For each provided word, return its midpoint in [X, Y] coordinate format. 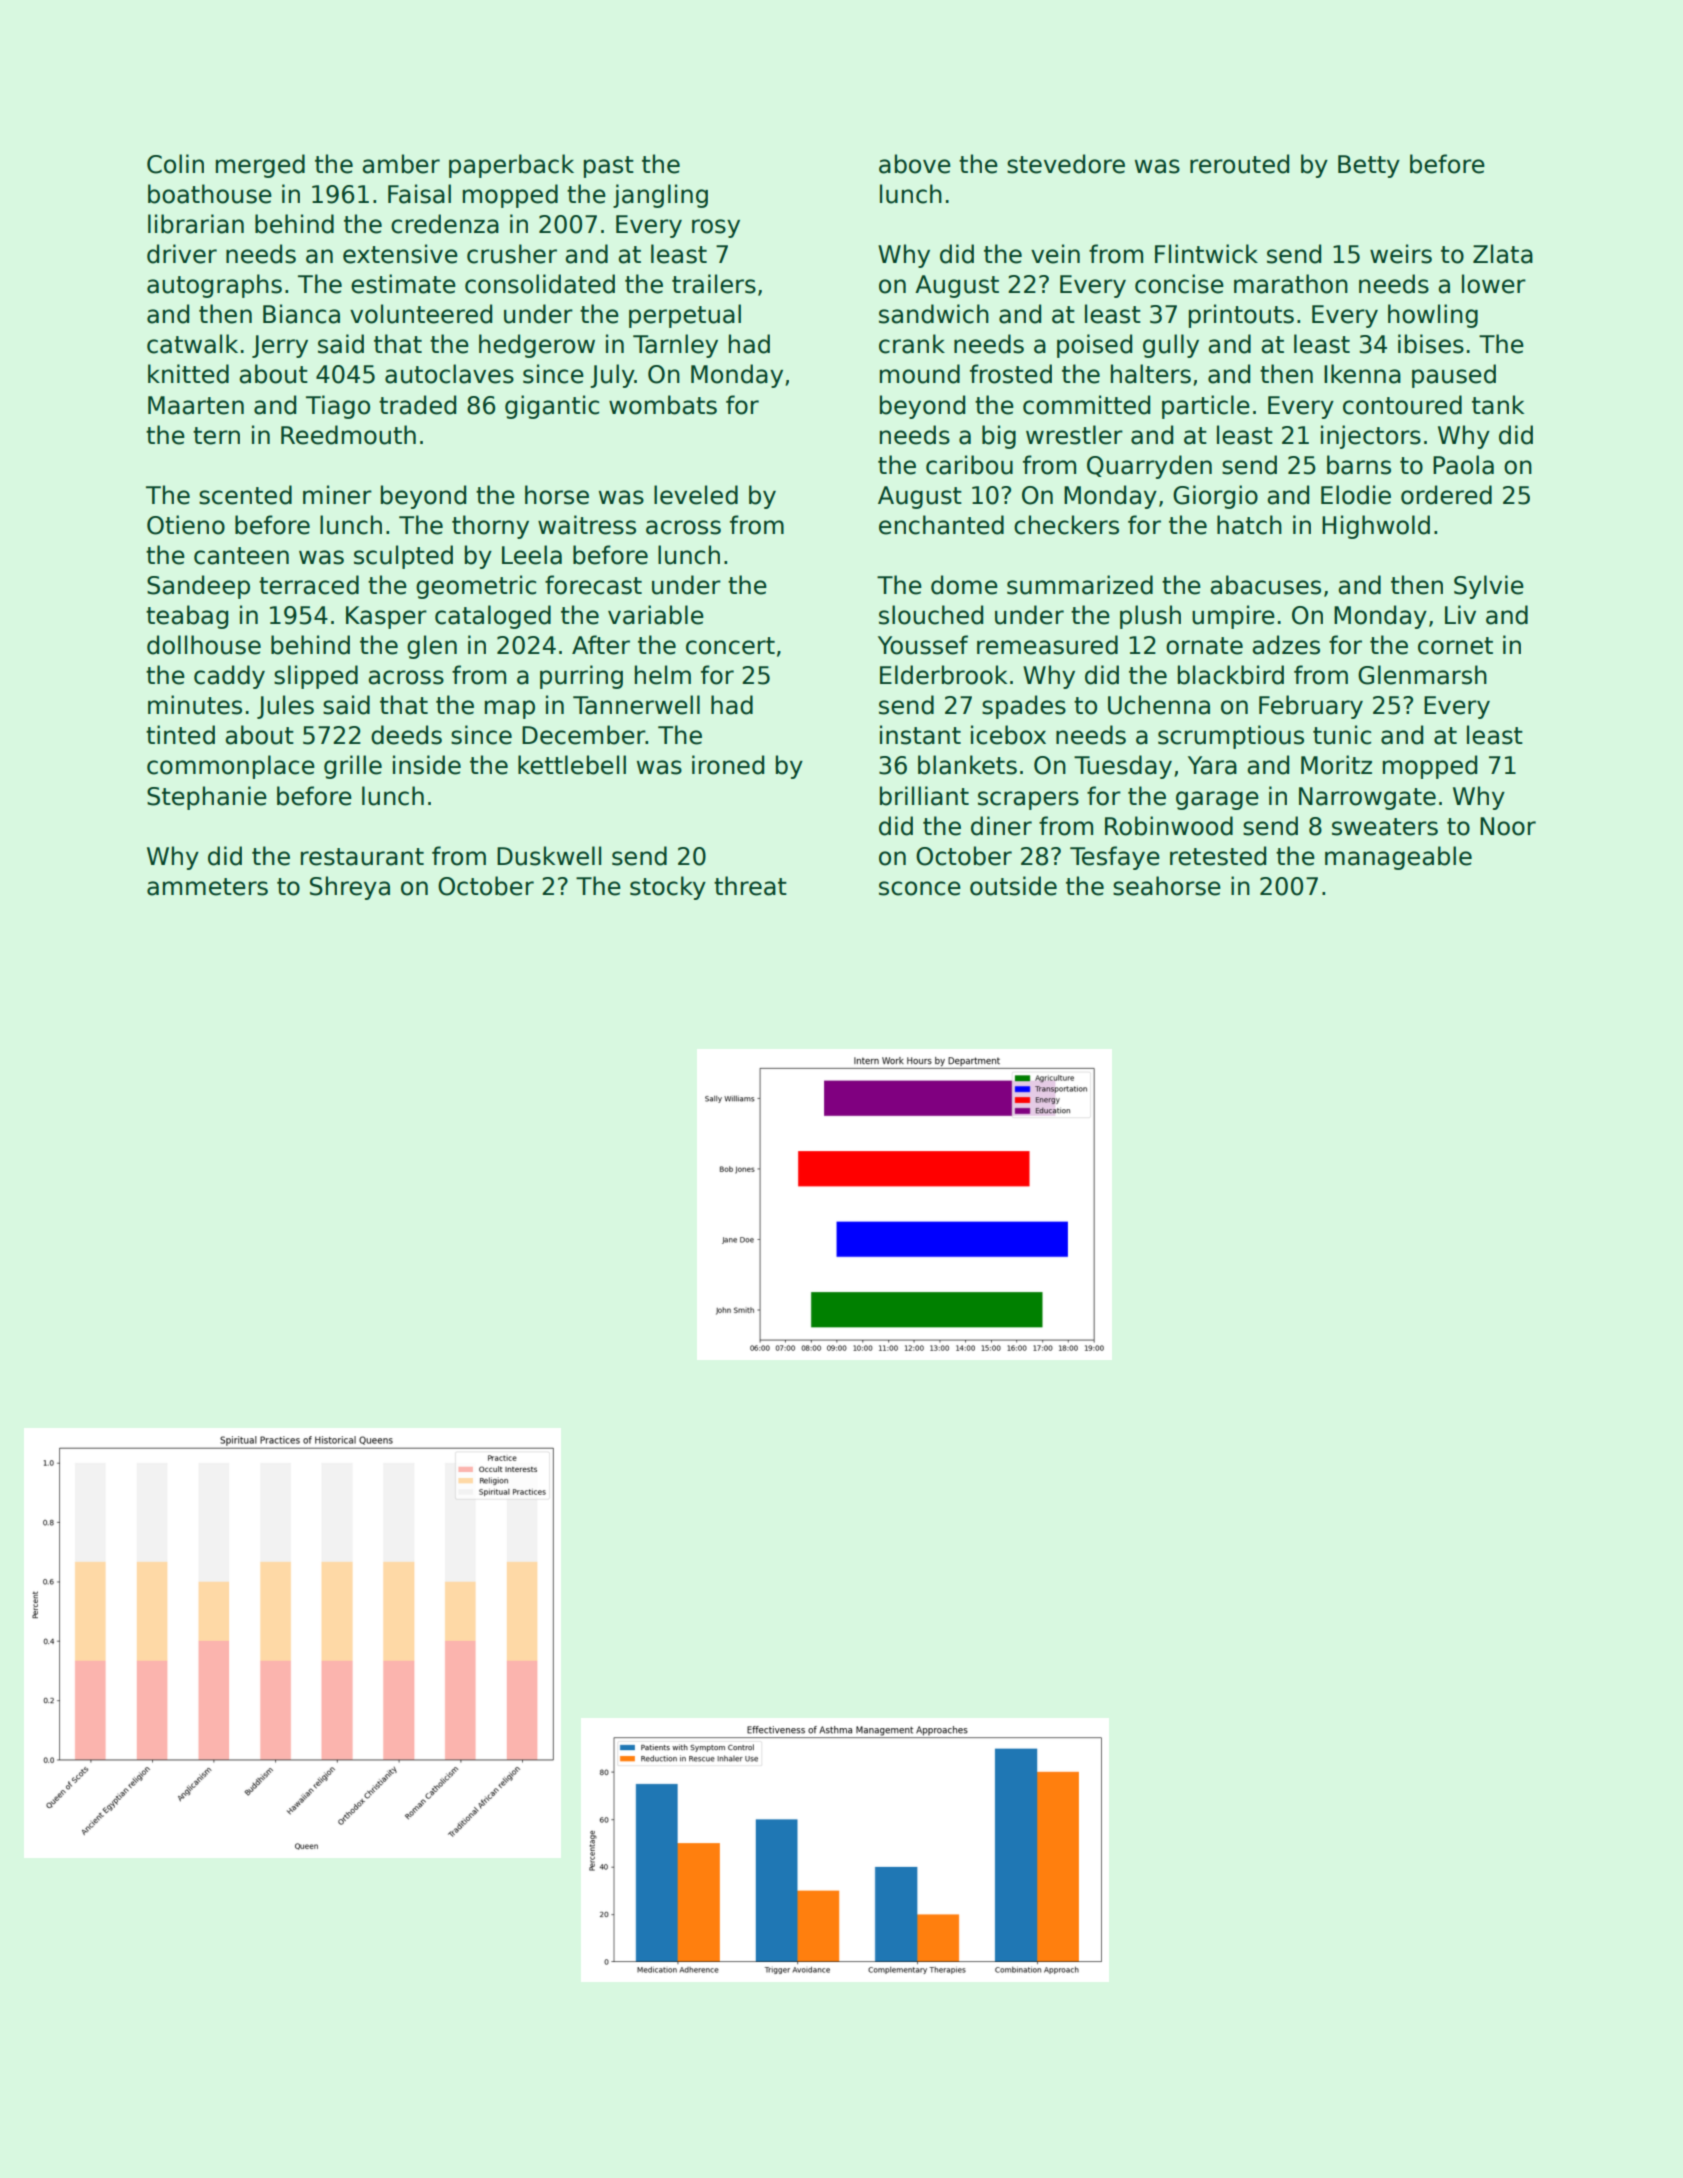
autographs [214, 286]
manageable [1398, 858]
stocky [668, 888]
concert [730, 646]
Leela [532, 555]
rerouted [1239, 164]
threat [750, 886]
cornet [1455, 646]
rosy [716, 228]
